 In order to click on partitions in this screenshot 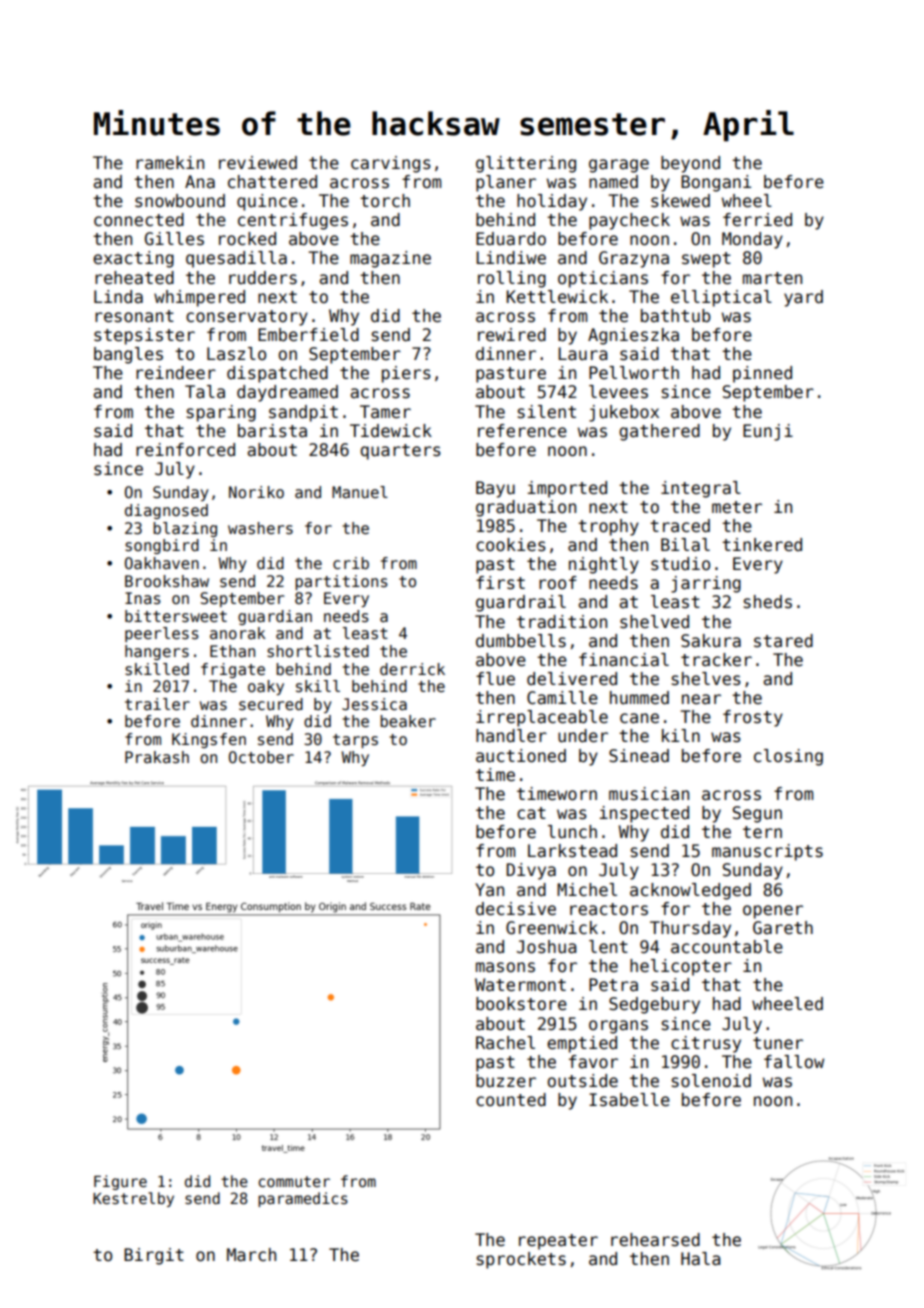, I will do `click(341, 582)`.
